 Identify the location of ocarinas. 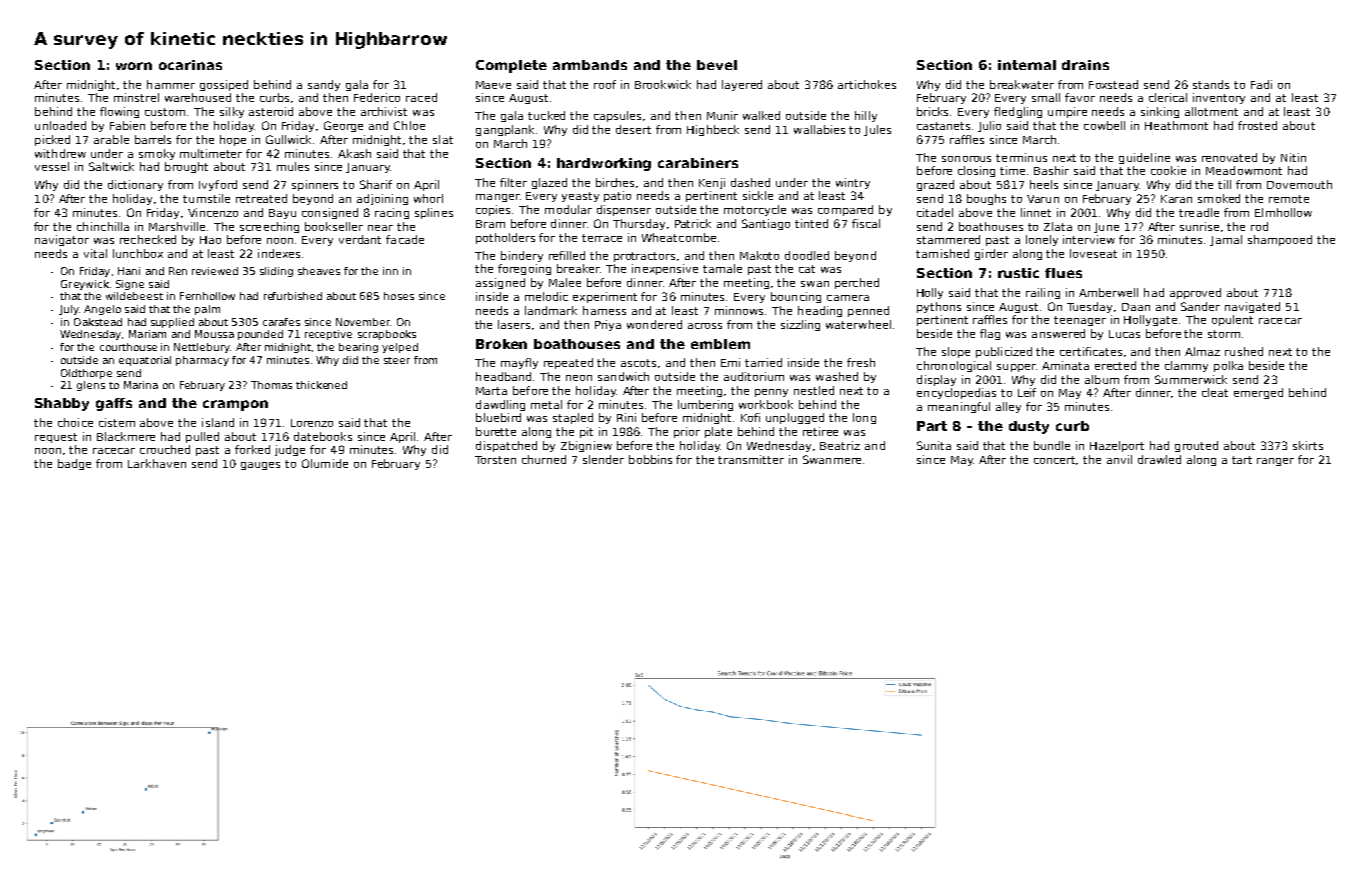
(190, 65).
